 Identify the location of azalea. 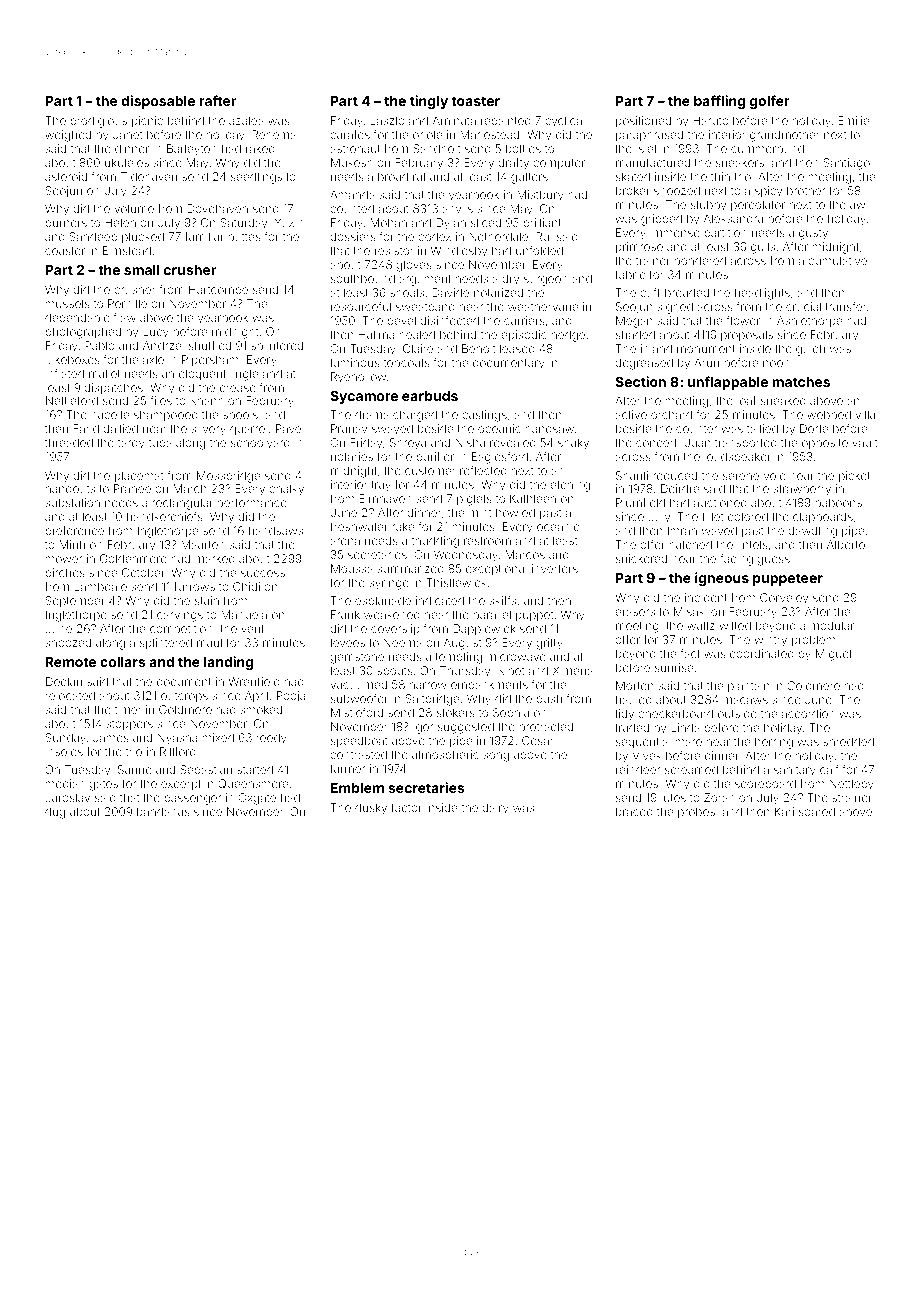
(246, 120).
